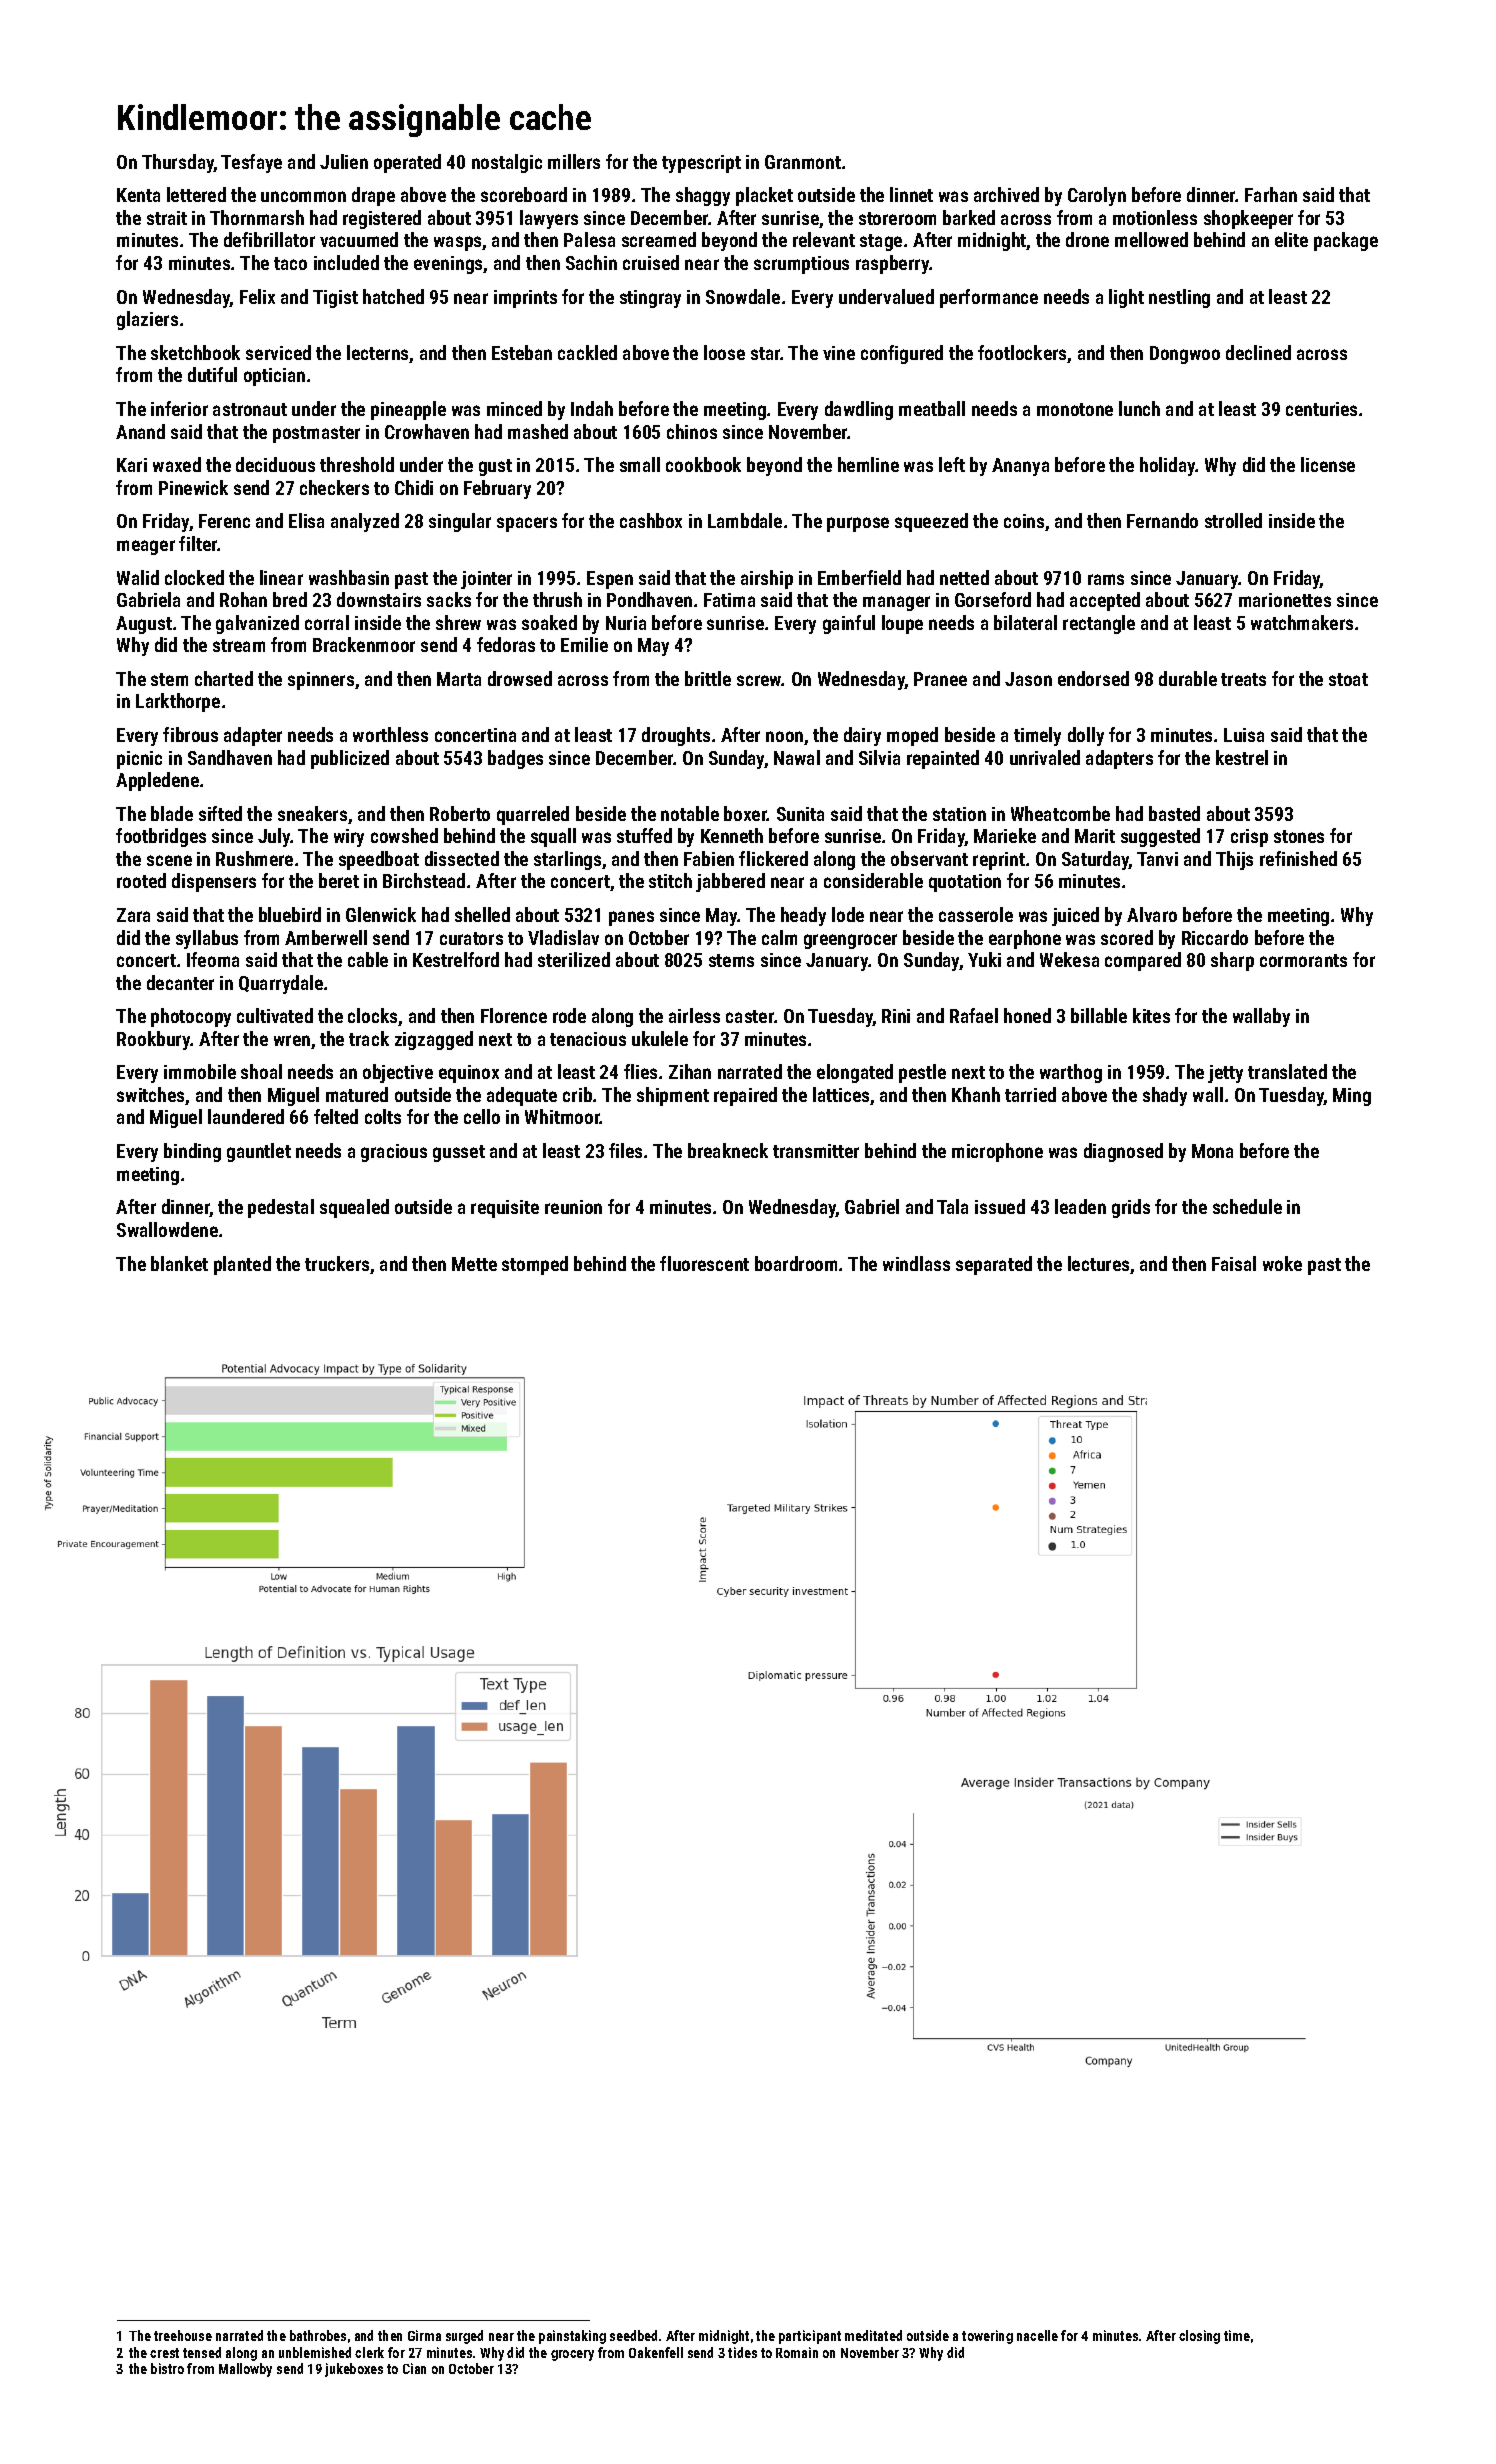 Image resolution: width=1496 pixels, height=2464 pixels. I want to click on gracious, so click(394, 1153).
